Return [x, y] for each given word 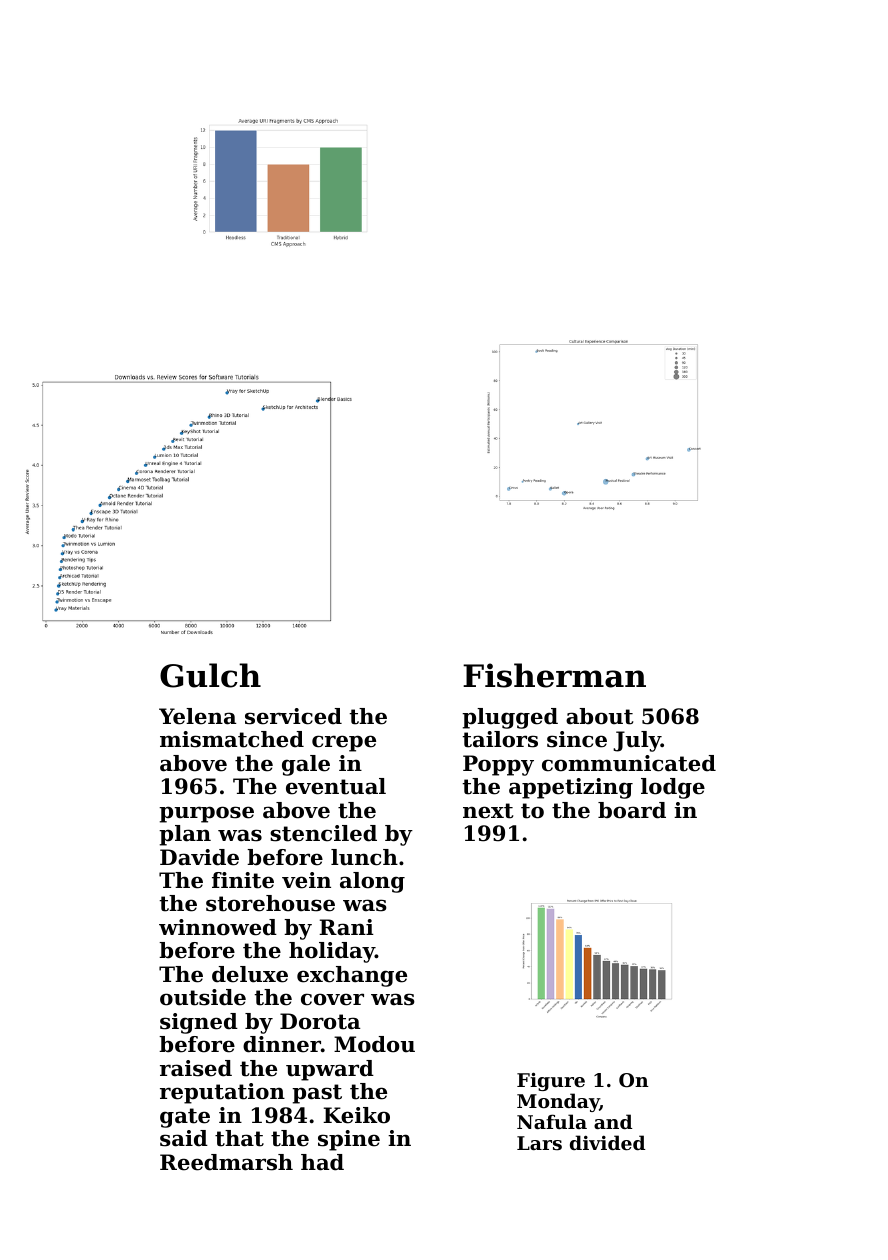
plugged [510, 718]
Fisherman [554, 675]
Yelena [197, 716]
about [599, 716]
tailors [500, 739]
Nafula [552, 1121]
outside [203, 997]
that [239, 1138]
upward [330, 1070]
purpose [206, 814]
